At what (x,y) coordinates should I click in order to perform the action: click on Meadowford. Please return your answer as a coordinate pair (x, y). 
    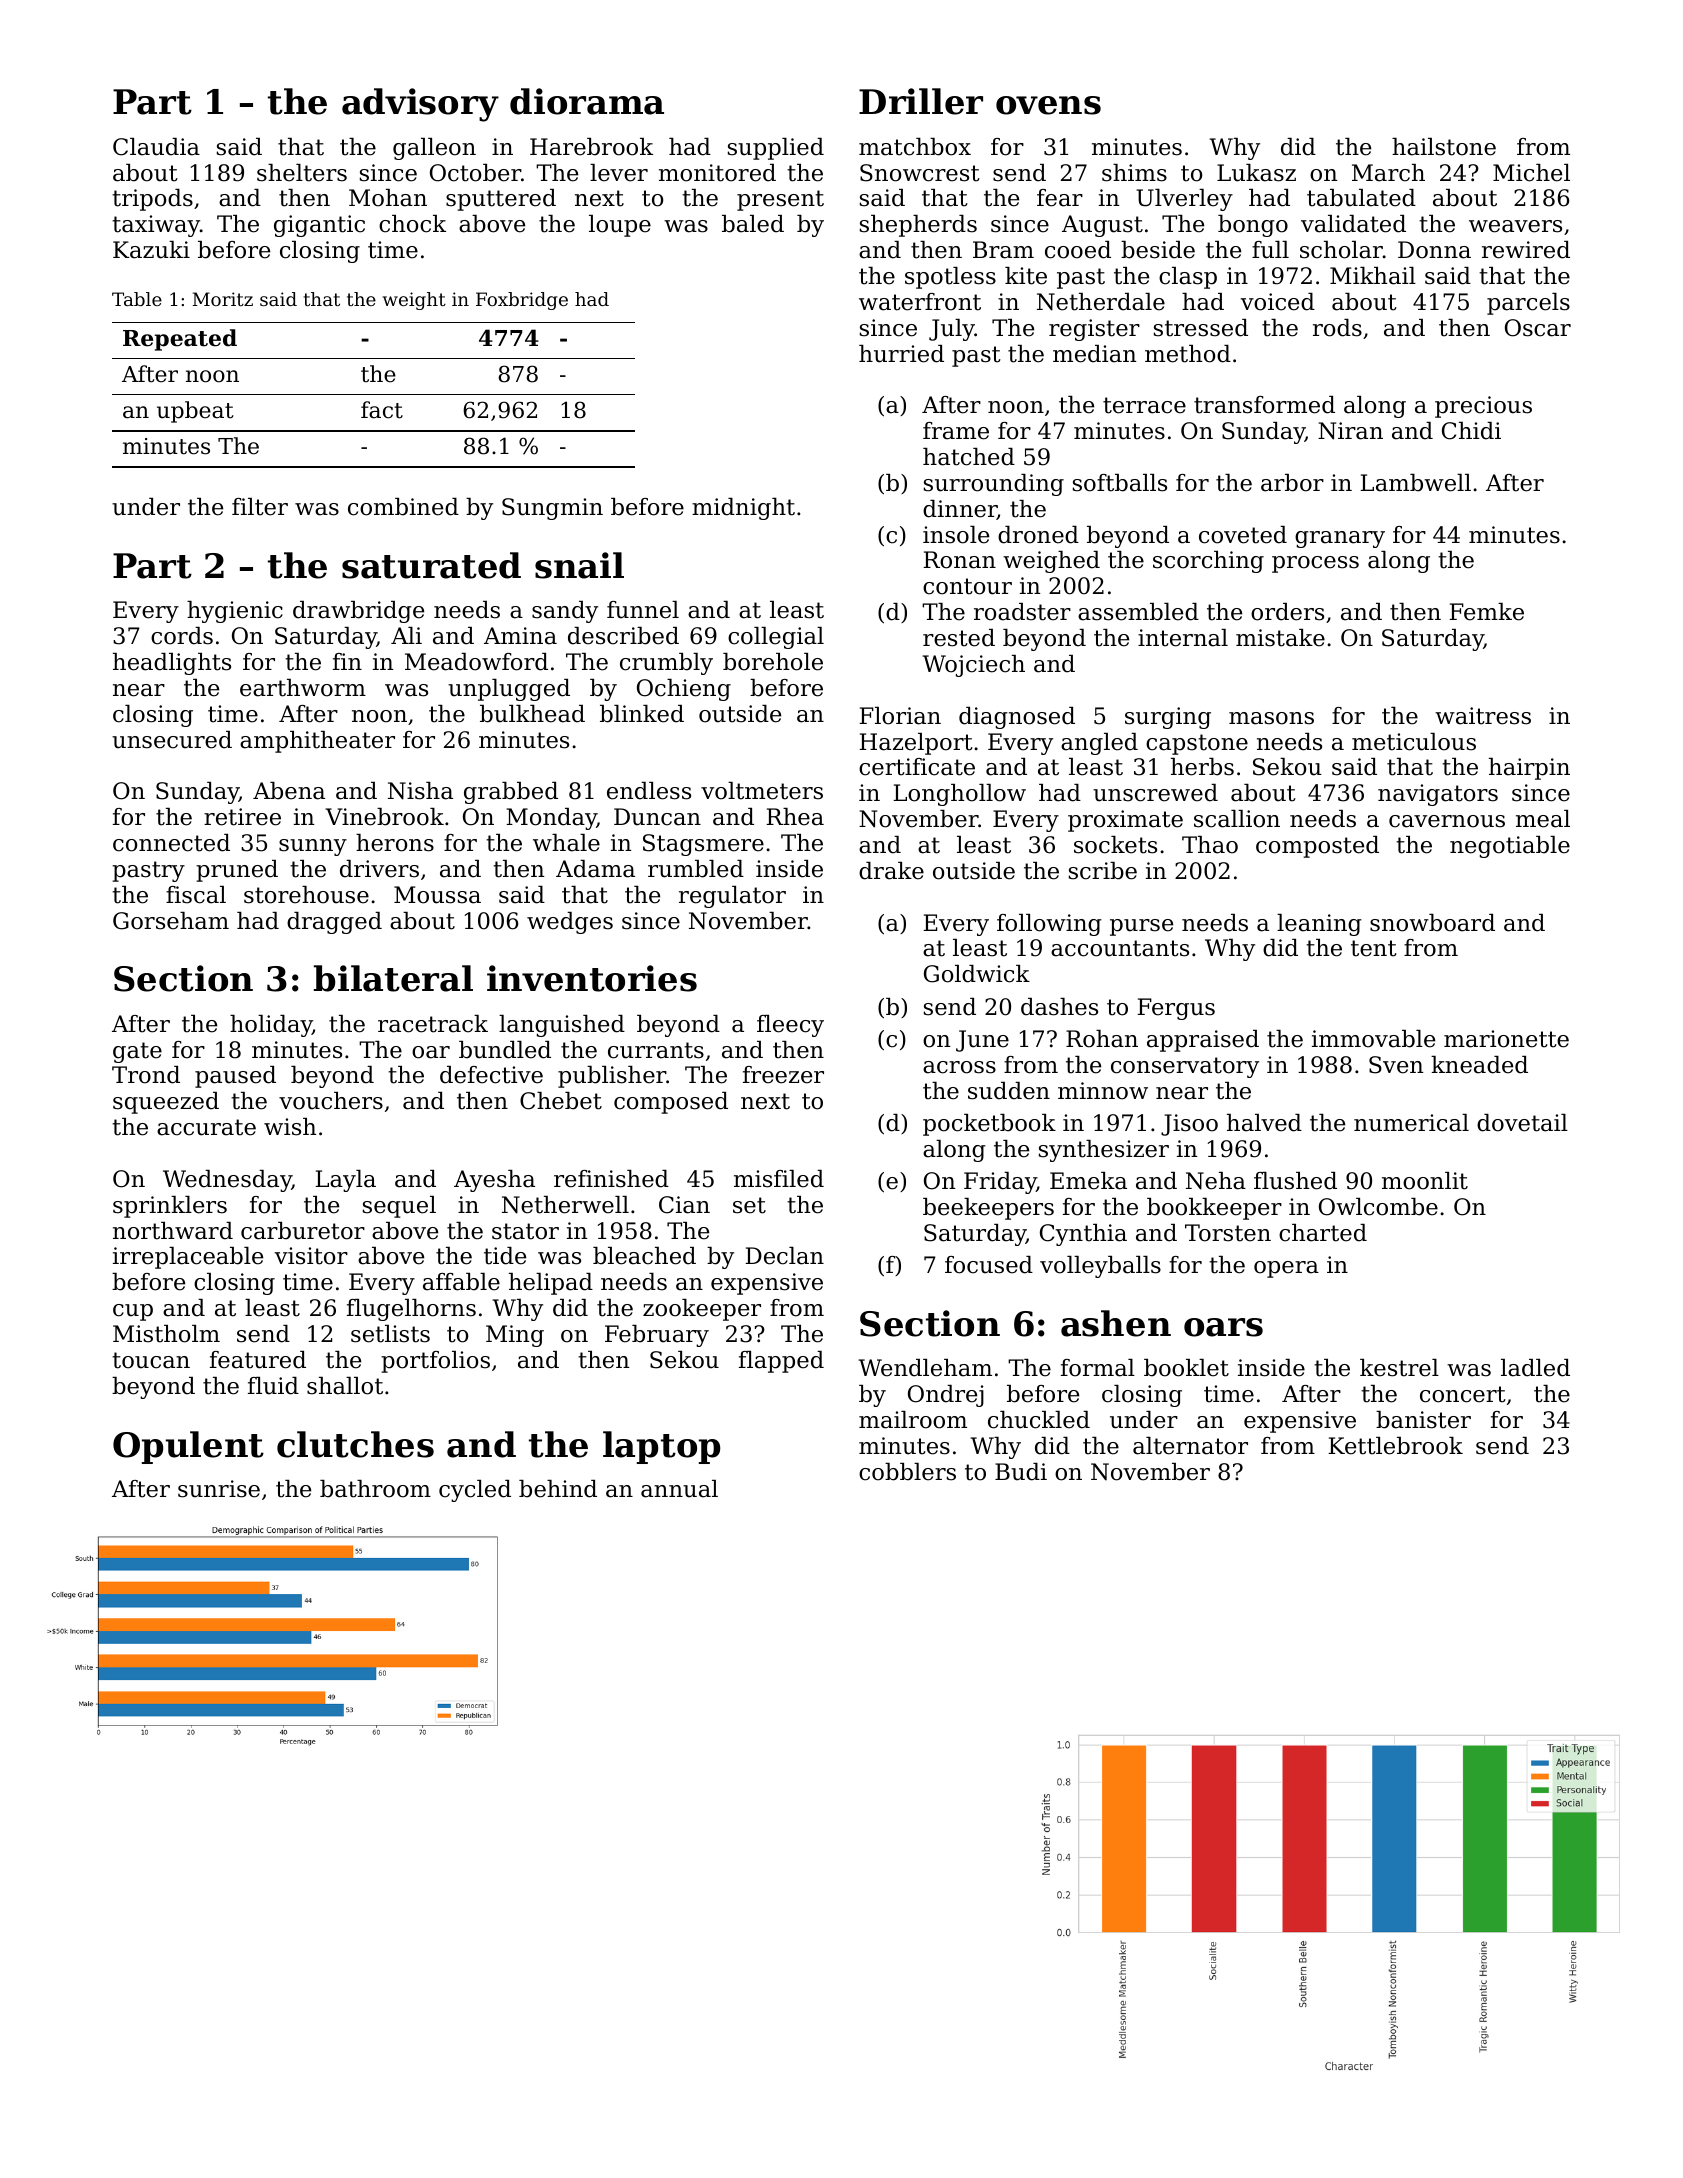
    Looking at the image, I should click on (476, 662).
